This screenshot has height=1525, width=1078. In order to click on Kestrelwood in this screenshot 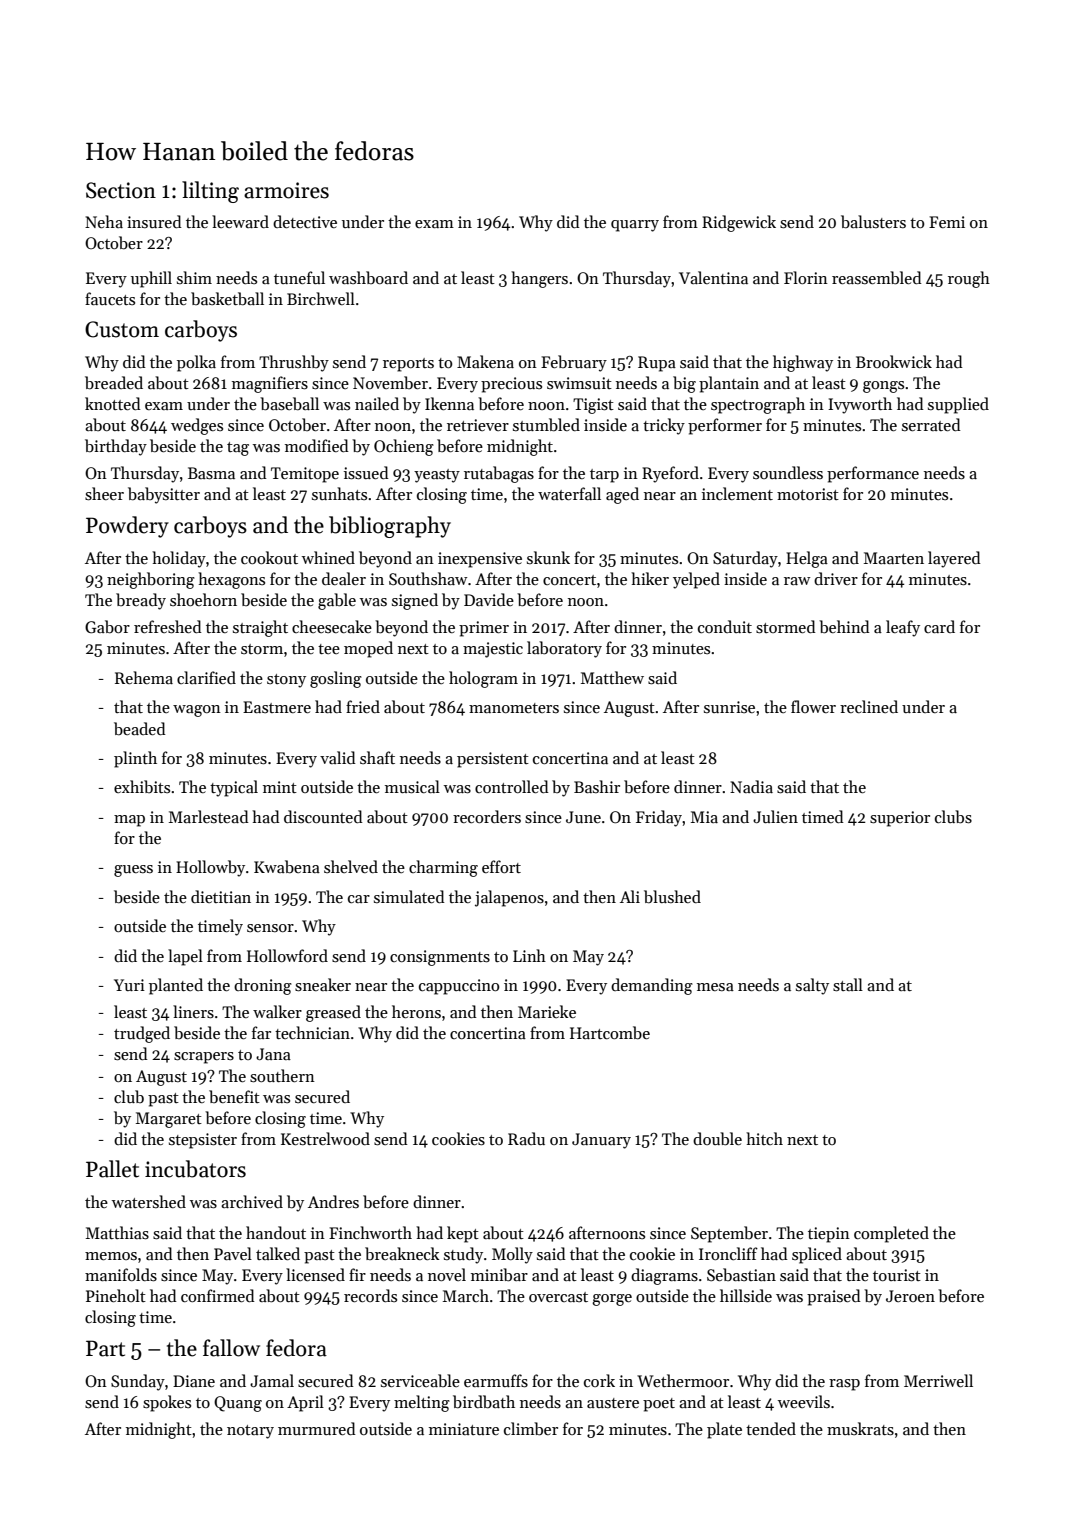, I will do `click(325, 1138)`.
